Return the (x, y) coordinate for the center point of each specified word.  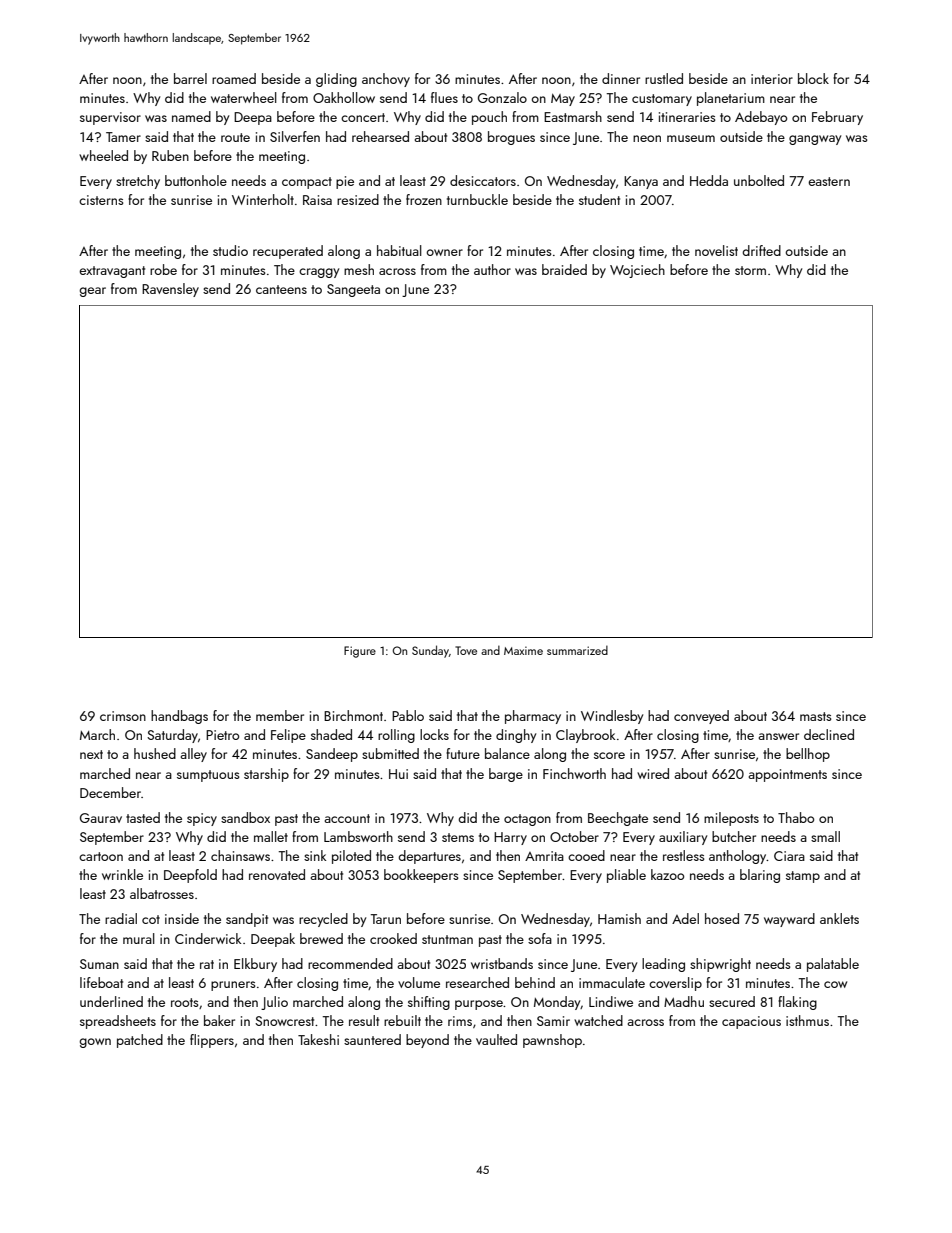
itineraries (687, 117)
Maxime (523, 650)
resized (358, 199)
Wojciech (637, 271)
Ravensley (170, 290)
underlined (111, 1001)
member (280, 715)
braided (564, 269)
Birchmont (353, 715)
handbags (179, 717)
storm (750, 270)
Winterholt (263, 199)
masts (815, 716)
